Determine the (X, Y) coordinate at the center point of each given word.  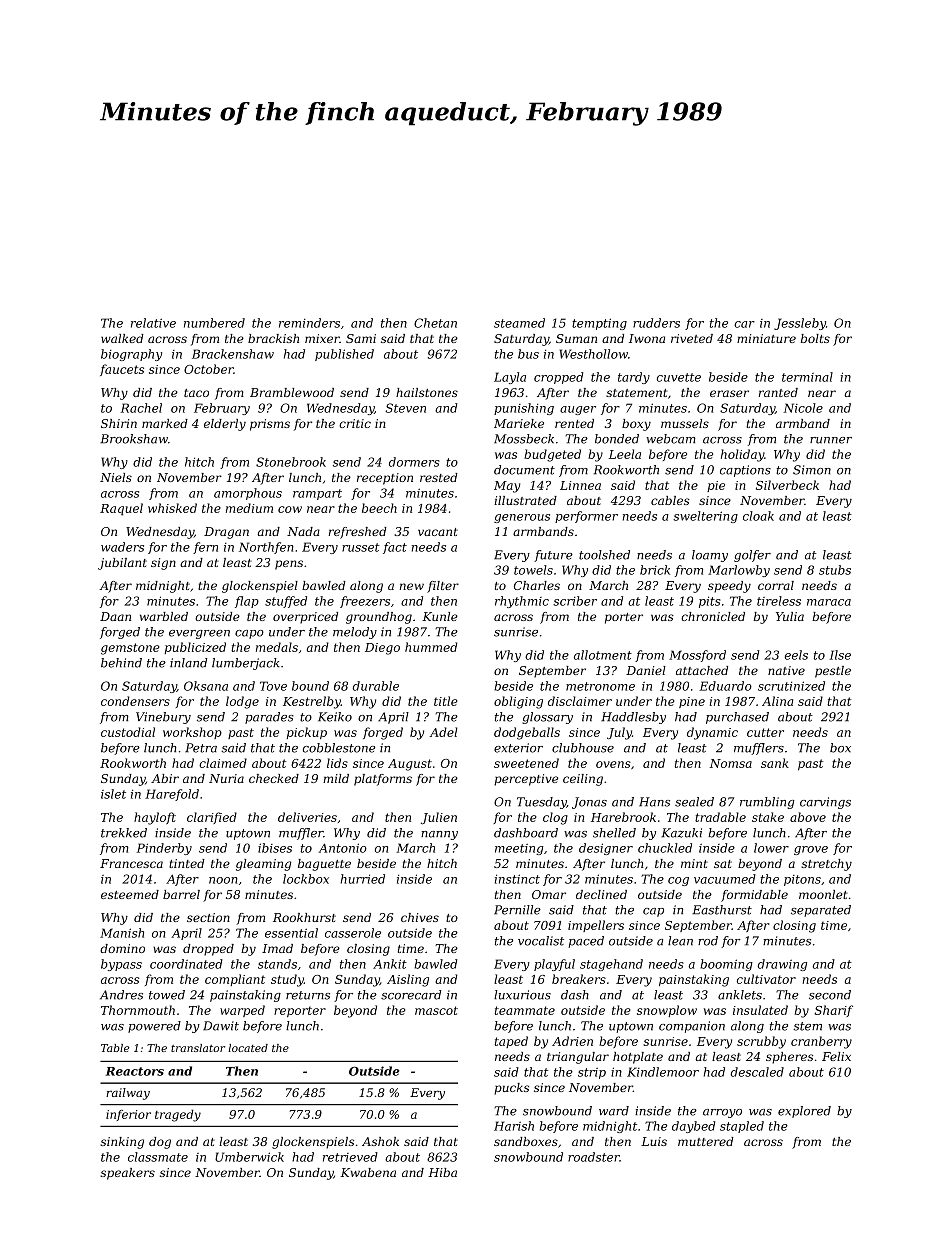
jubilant (122, 564)
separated (821, 911)
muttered (706, 1141)
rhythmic (522, 602)
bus (528, 354)
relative (153, 323)
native (786, 670)
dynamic (712, 733)
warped (242, 1011)
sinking (122, 1143)
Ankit (390, 964)
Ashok (380, 1141)
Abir (165, 778)
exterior (518, 748)
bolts (815, 338)
